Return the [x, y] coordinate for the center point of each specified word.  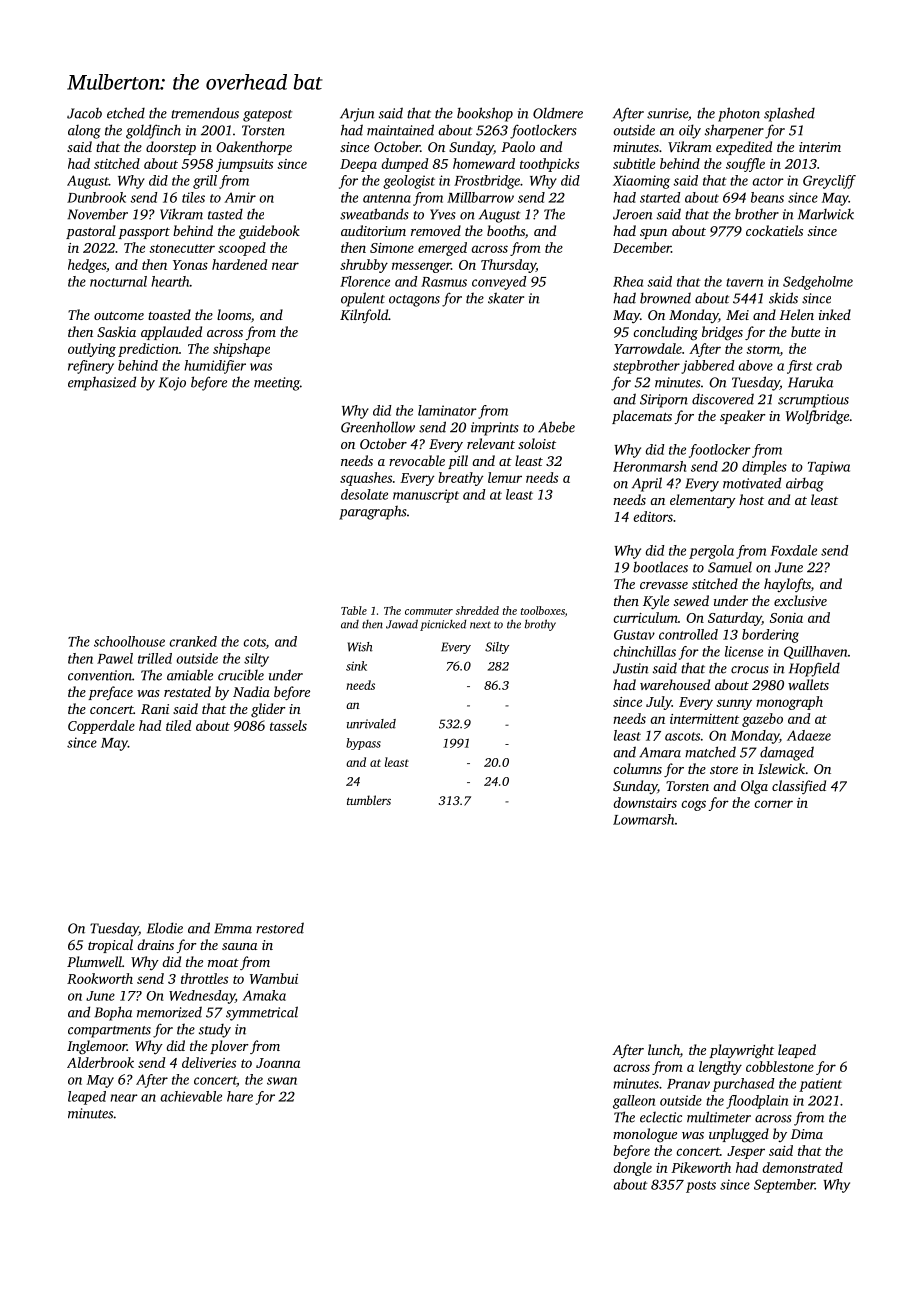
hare [240, 1096]
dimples [764, 468]
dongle [633, 1169]
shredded [477, 610]
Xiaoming [641, 182]
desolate [364, 494]
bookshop [485, 114]
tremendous [205, 113]
